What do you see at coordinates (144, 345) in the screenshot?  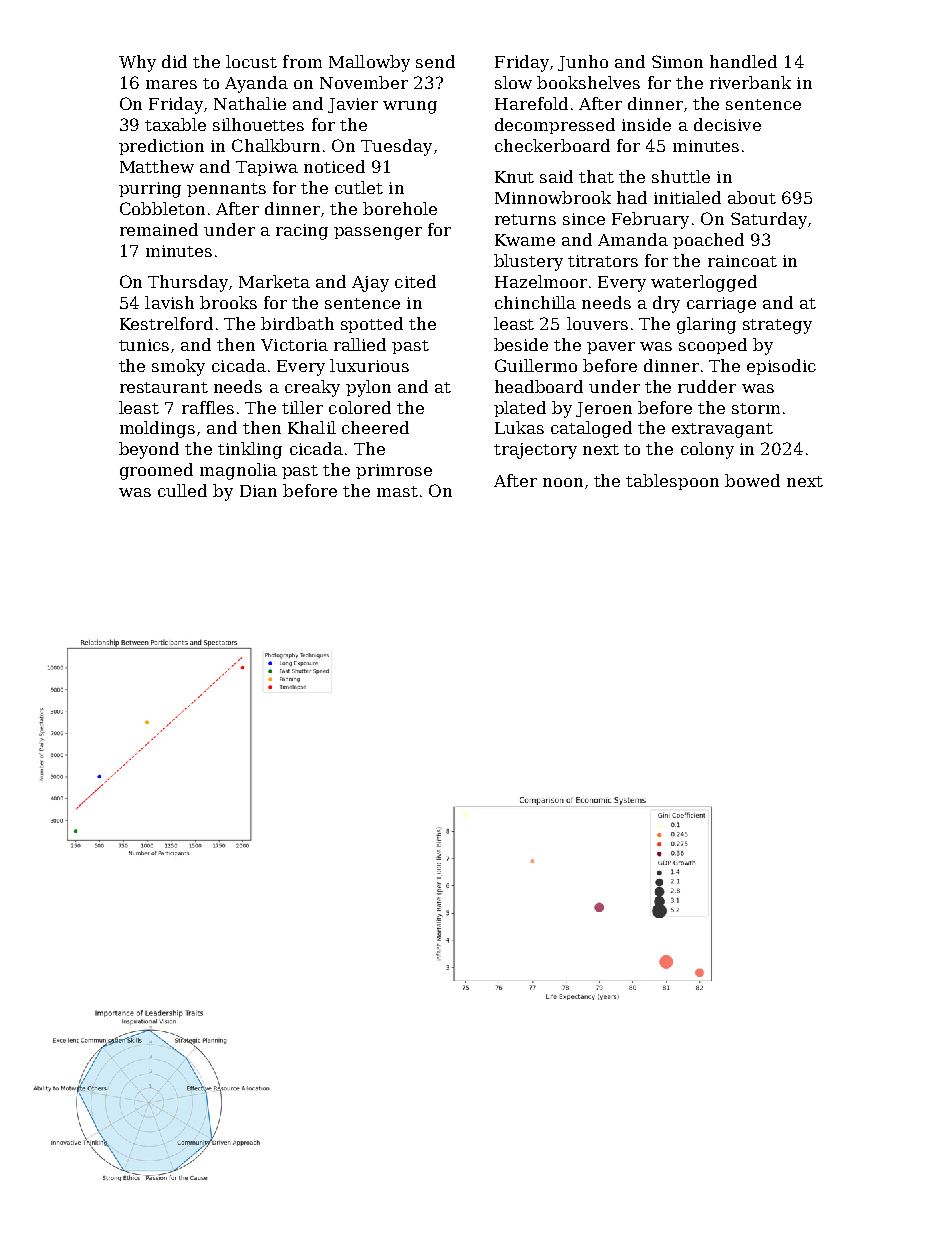 I see `tunics` at bounding box center [144, 345].
